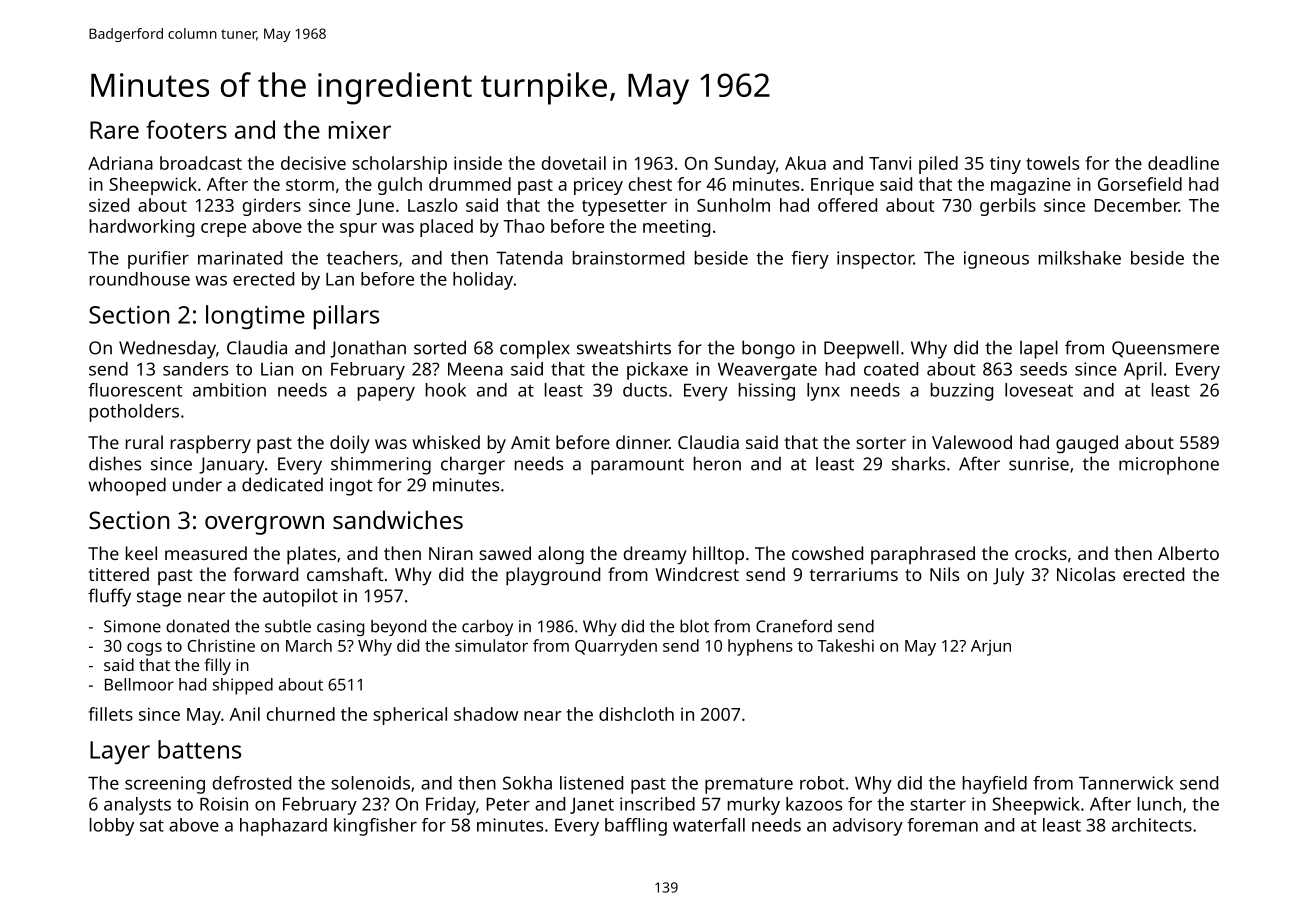  Describe the element at coordinates (636, 827) in the document. I see `baffling` at that location.
